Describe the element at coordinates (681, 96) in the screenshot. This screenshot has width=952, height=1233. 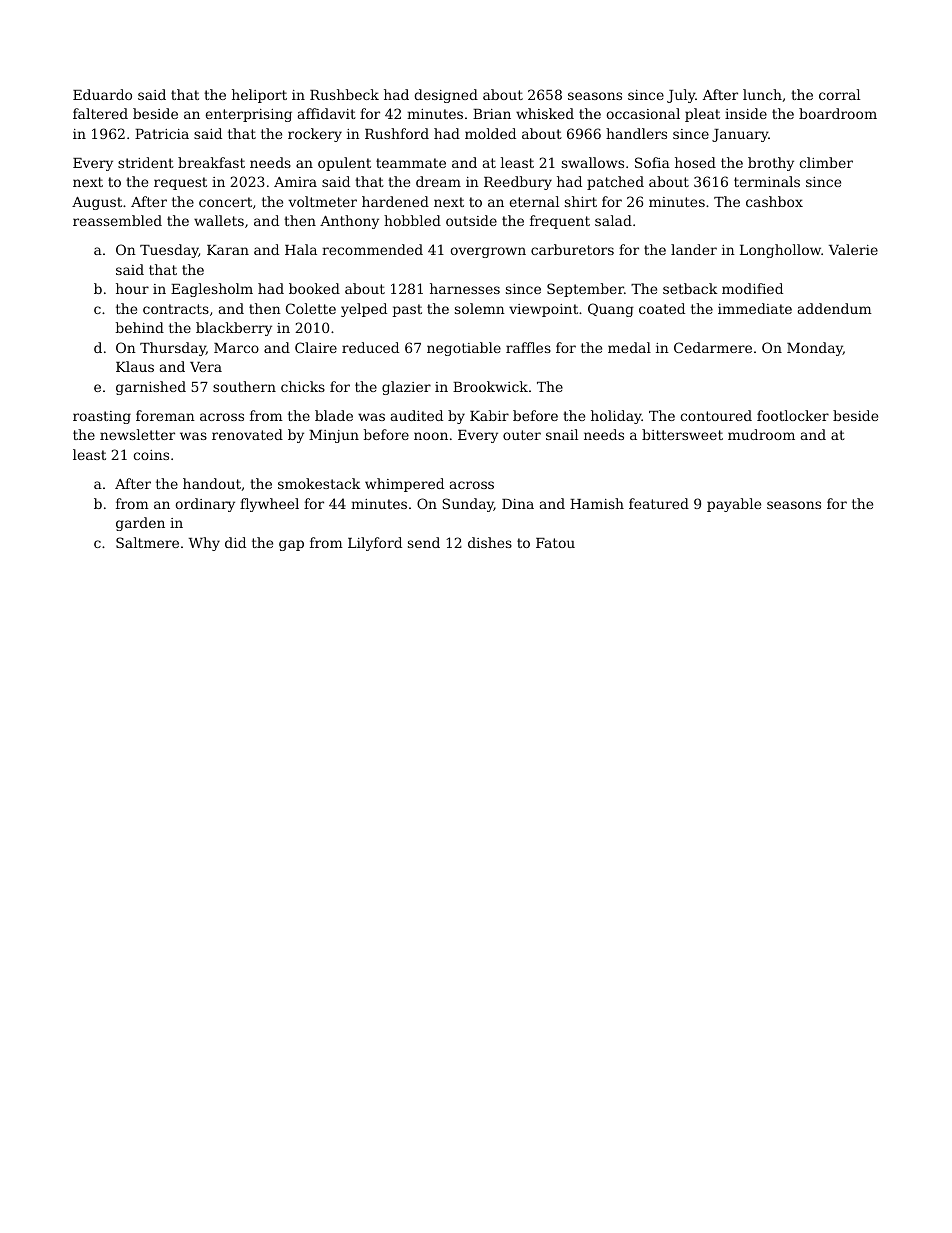
I see `July` at that location.
